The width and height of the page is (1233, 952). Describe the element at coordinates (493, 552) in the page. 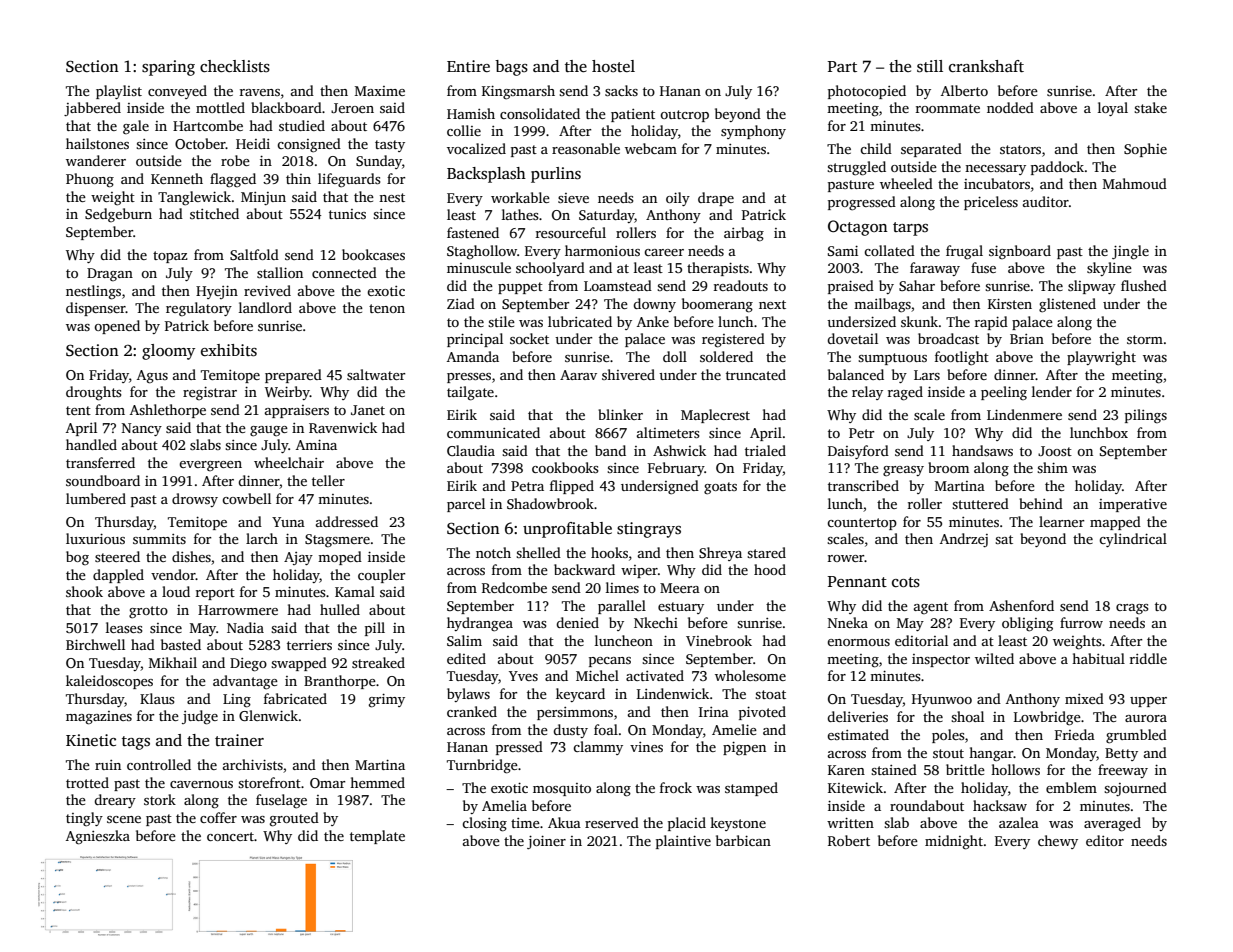

I see `notch` at that location.
